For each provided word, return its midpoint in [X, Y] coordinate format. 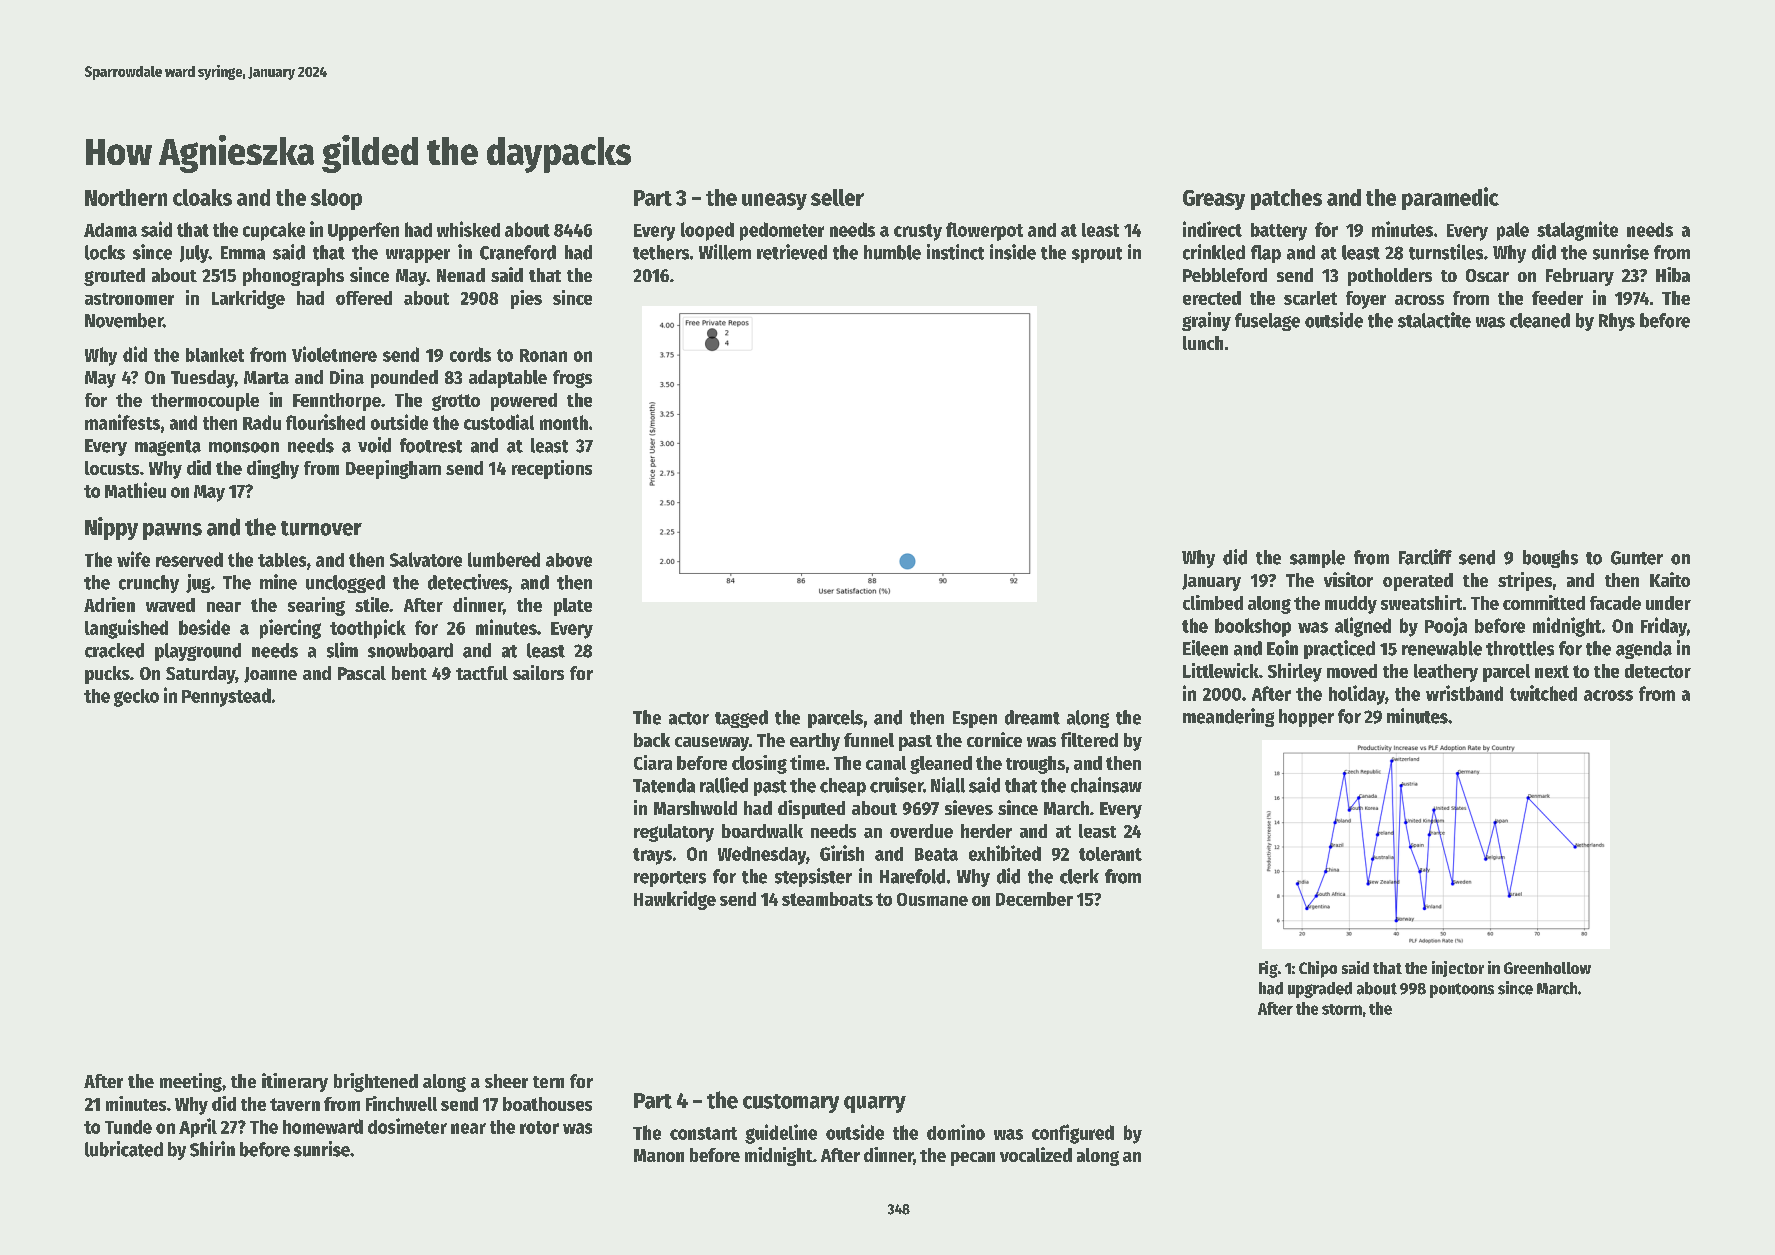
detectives [468, 582]
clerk [1079, 876]
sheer [506, 1081]
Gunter [1637, 558]
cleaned [1540, 320]
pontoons [1462, 990]
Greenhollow [1547, 968]
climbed [1213, 602]
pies [526, 299]
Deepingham [393, 469]
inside [1013, 252]
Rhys [1617, 322]
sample [1317, 559]
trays [652, 856]
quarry [875, 1104]
